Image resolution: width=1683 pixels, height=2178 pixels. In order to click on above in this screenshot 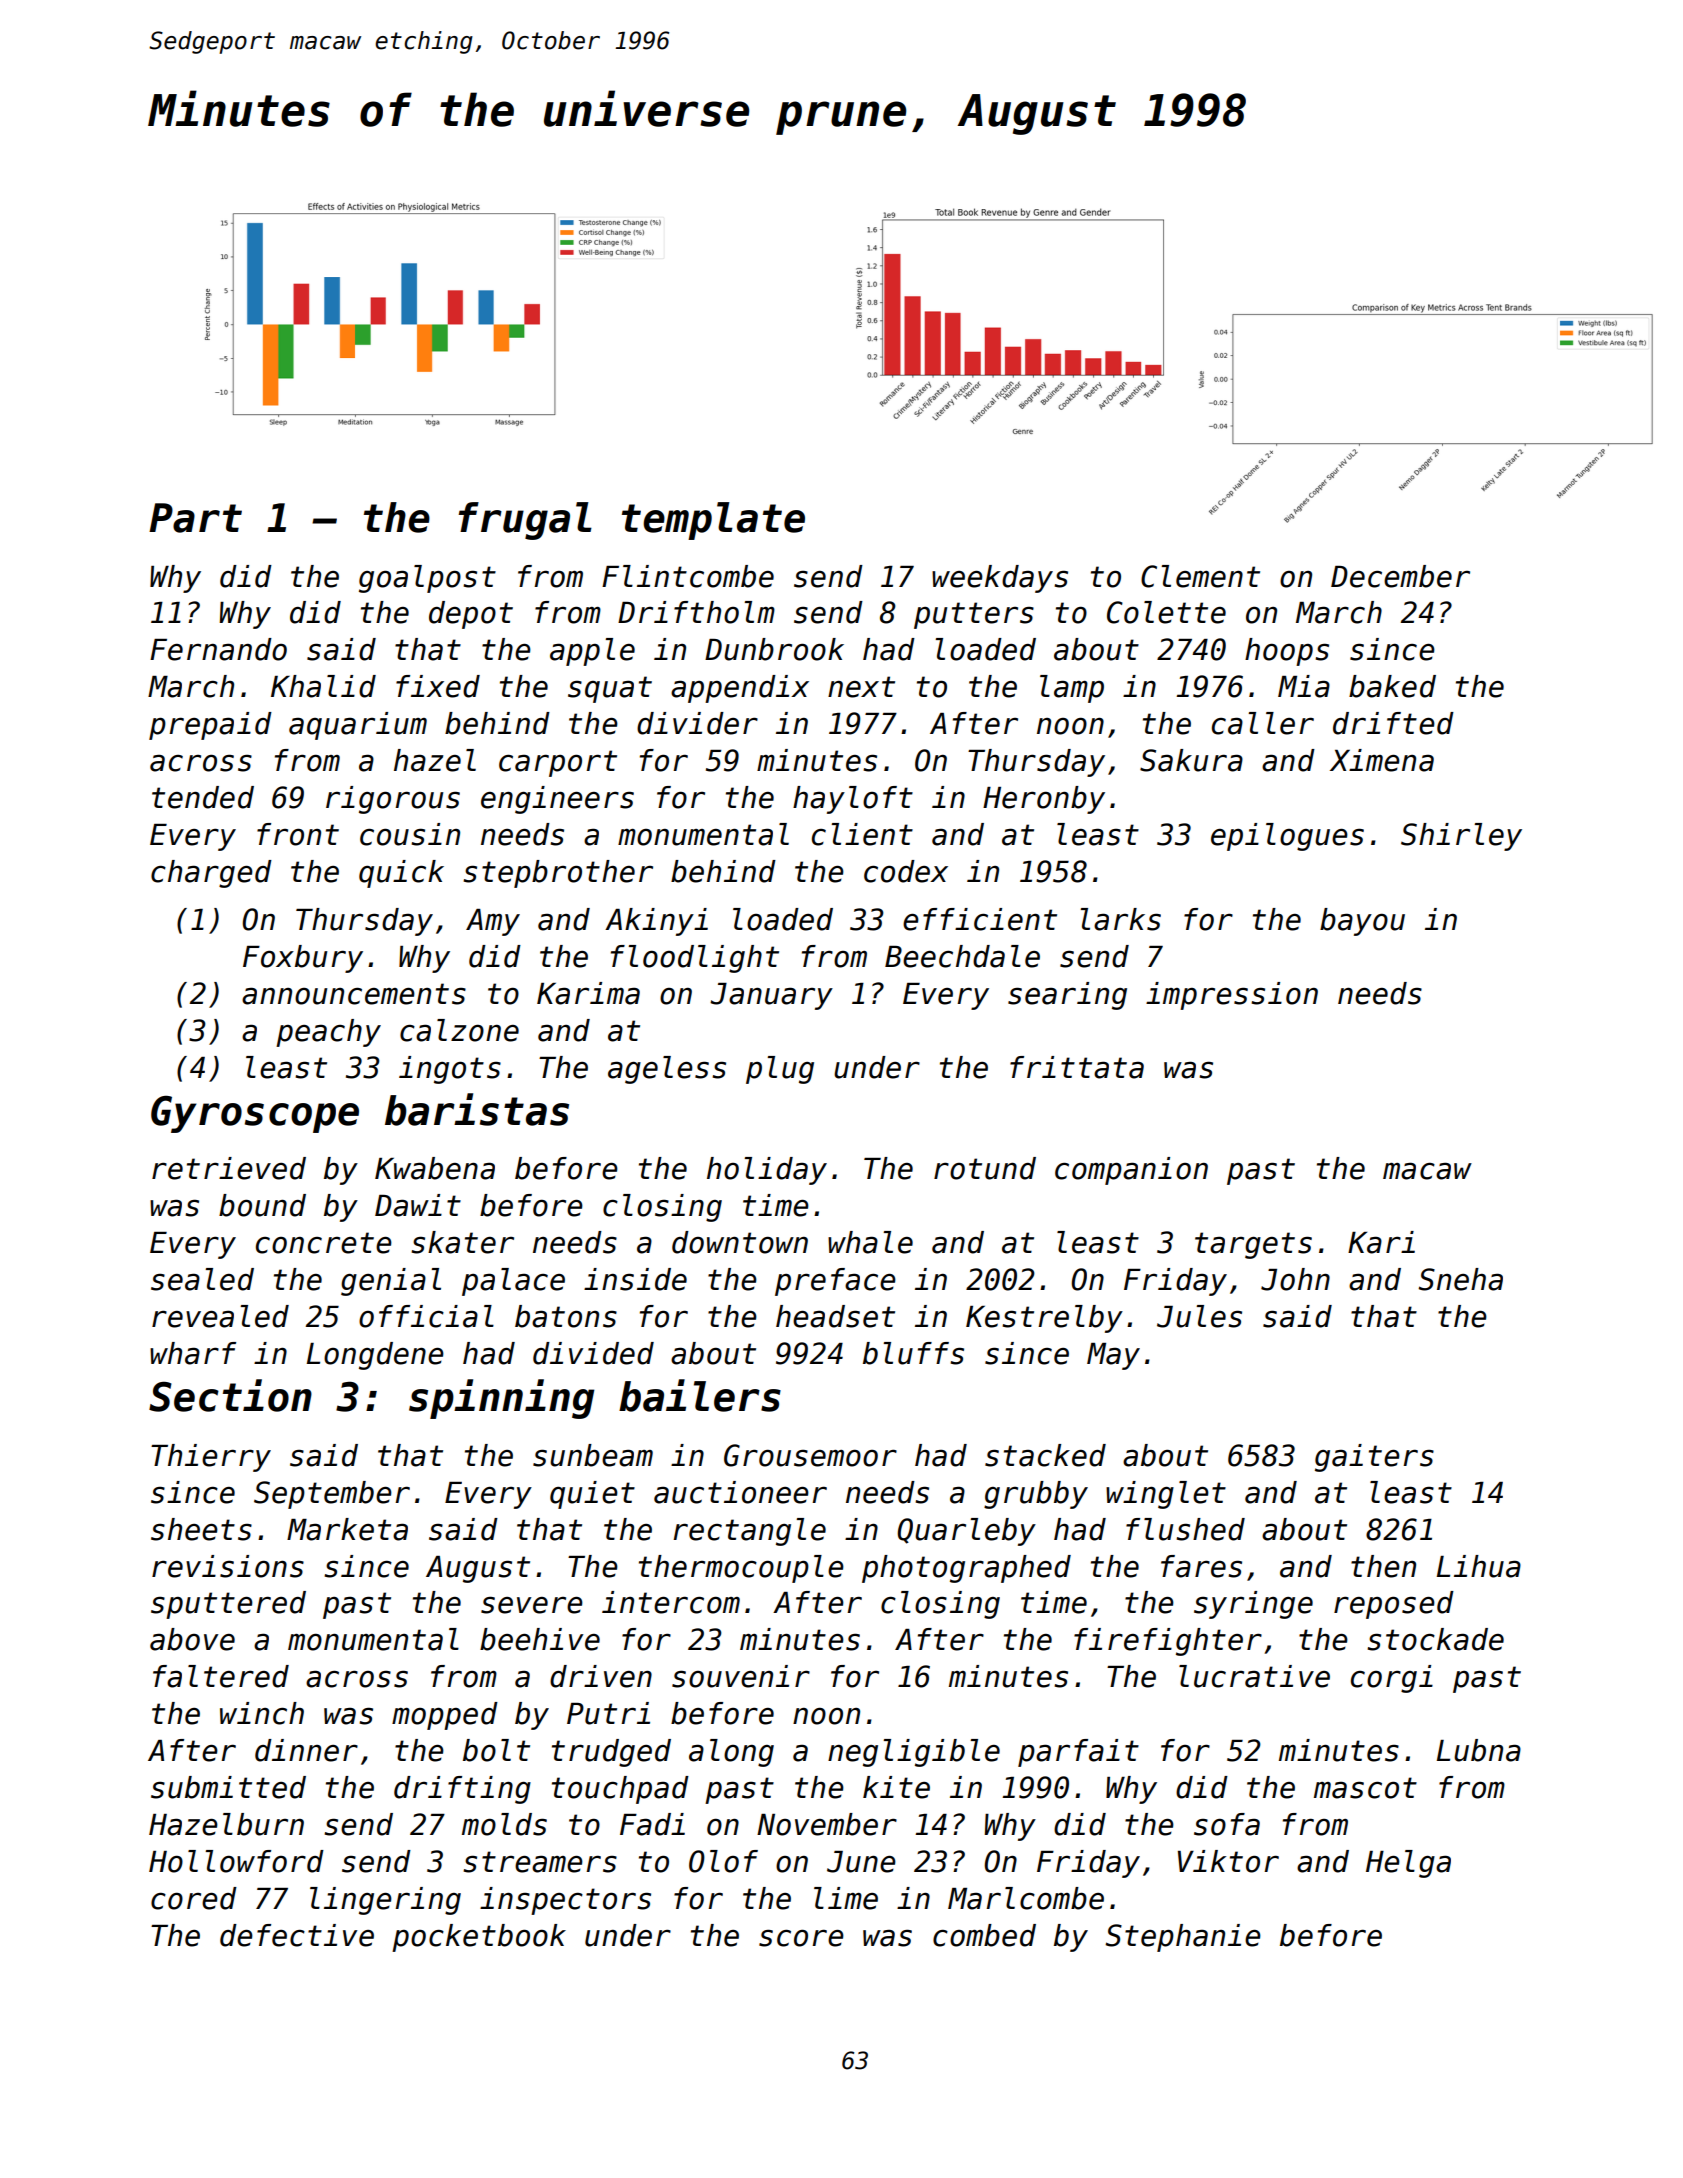, I will do `click(192, 1639)`.
